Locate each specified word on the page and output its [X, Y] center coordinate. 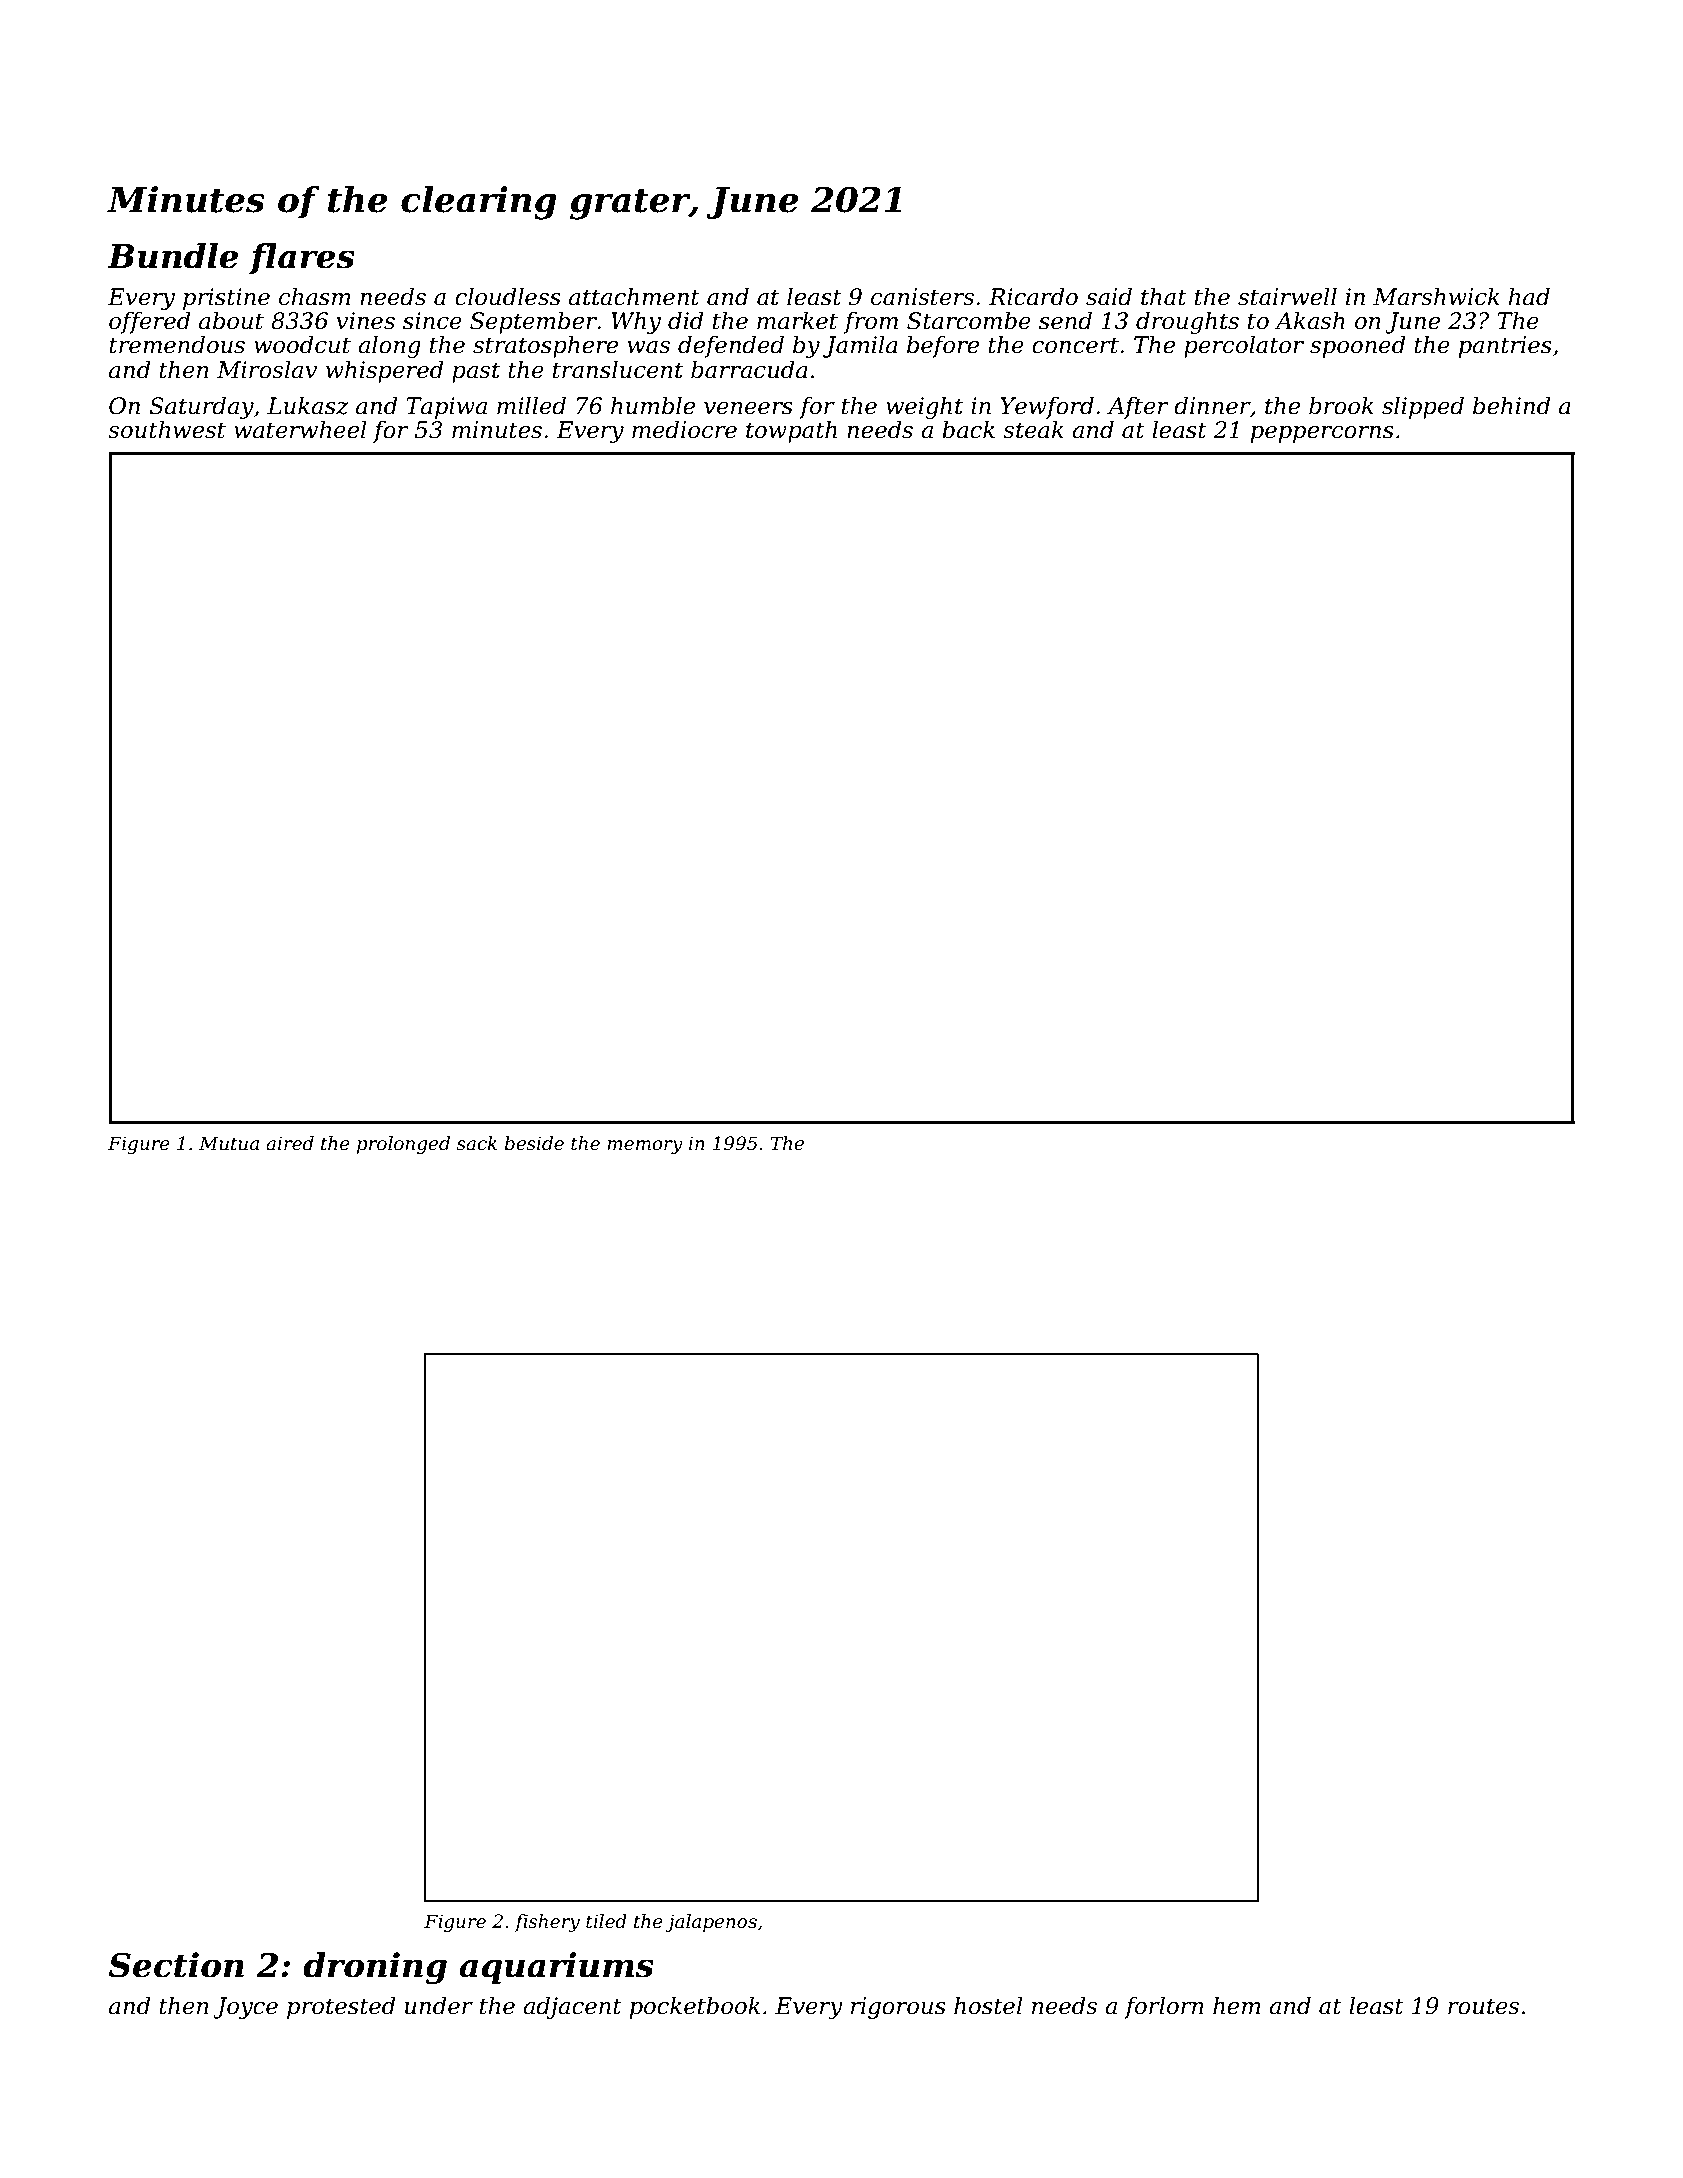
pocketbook [694, 2007]
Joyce [245, 2008]
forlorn [1164, 2007]
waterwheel [300, 429]
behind [1511, 405]
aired [290, 1143]
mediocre [684, 429]
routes [1483, 2006]
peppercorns [1322, 434]
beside [534, 1143]
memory [645, 1147]
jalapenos [711, 1923]
